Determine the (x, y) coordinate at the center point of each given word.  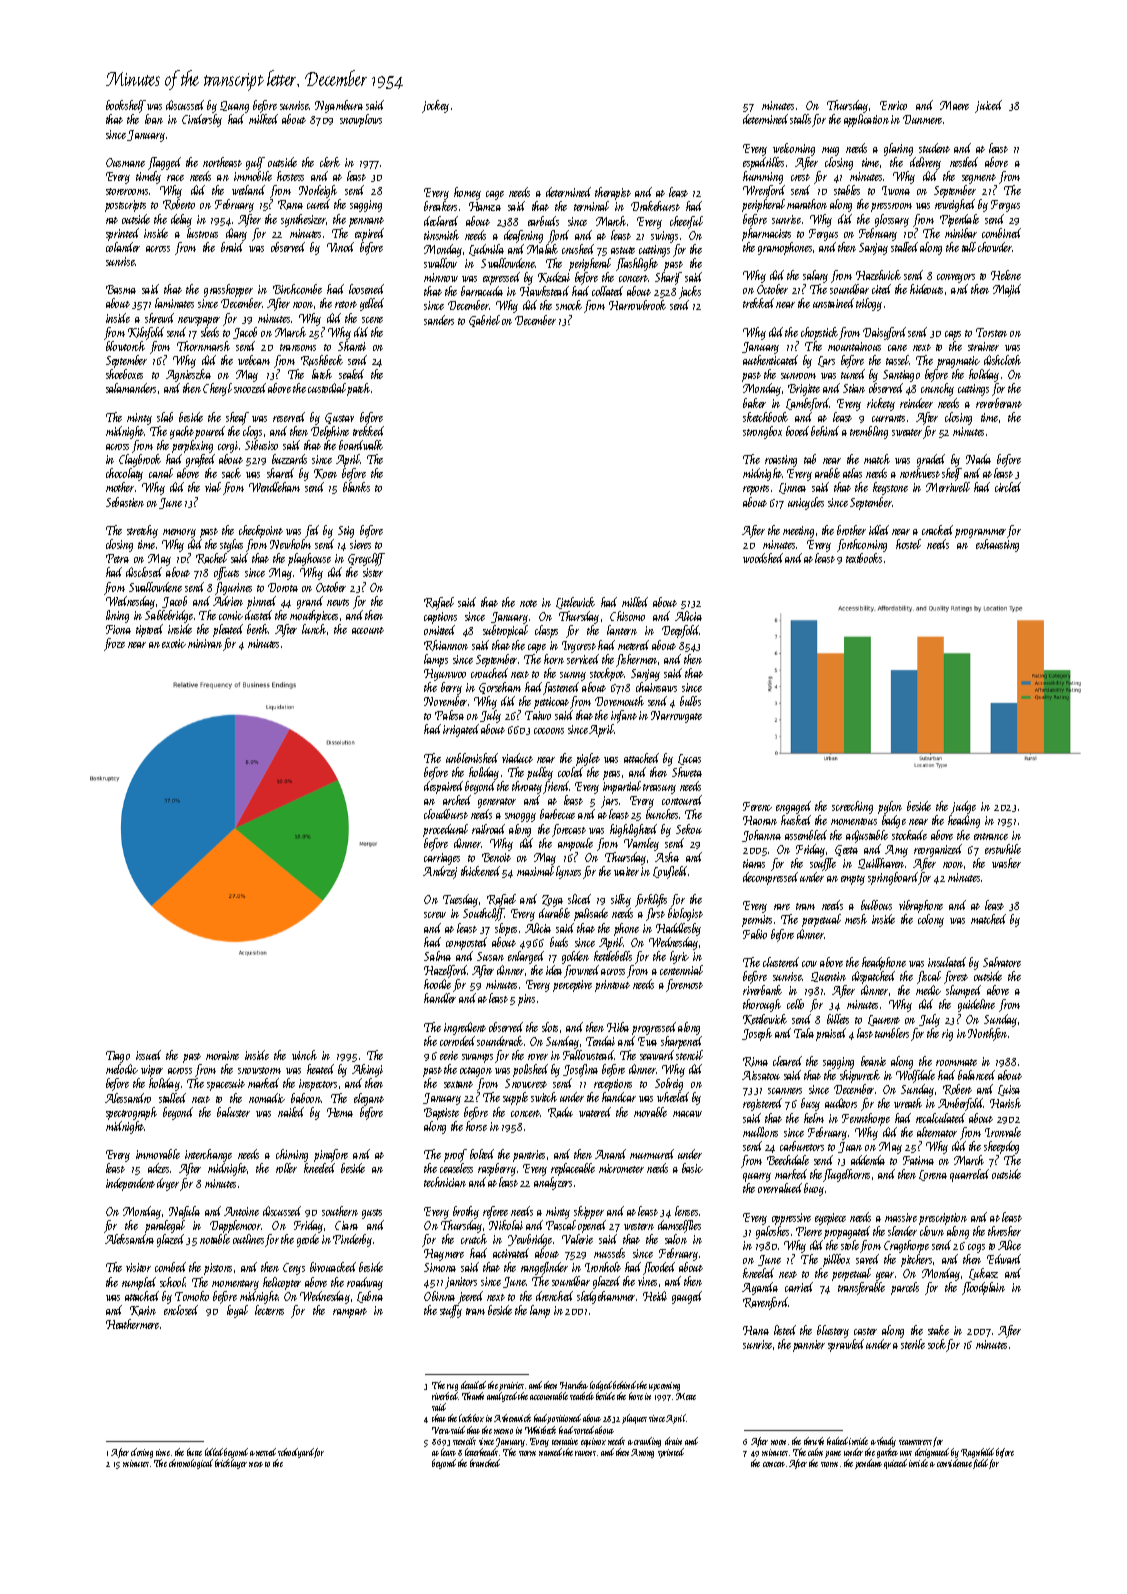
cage (495, 195)
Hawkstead (544, 291)
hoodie (437, 984)
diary (236, 234)
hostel (908, 544)
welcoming (794, 149)
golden (575, 957)
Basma (121, 289)
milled (635, 602)
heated (320, 1069)
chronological (191, 1464)
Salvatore (1002, 962)
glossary (892, 220)
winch (304, 1055)
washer (1006, 863)
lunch (314, 629)
